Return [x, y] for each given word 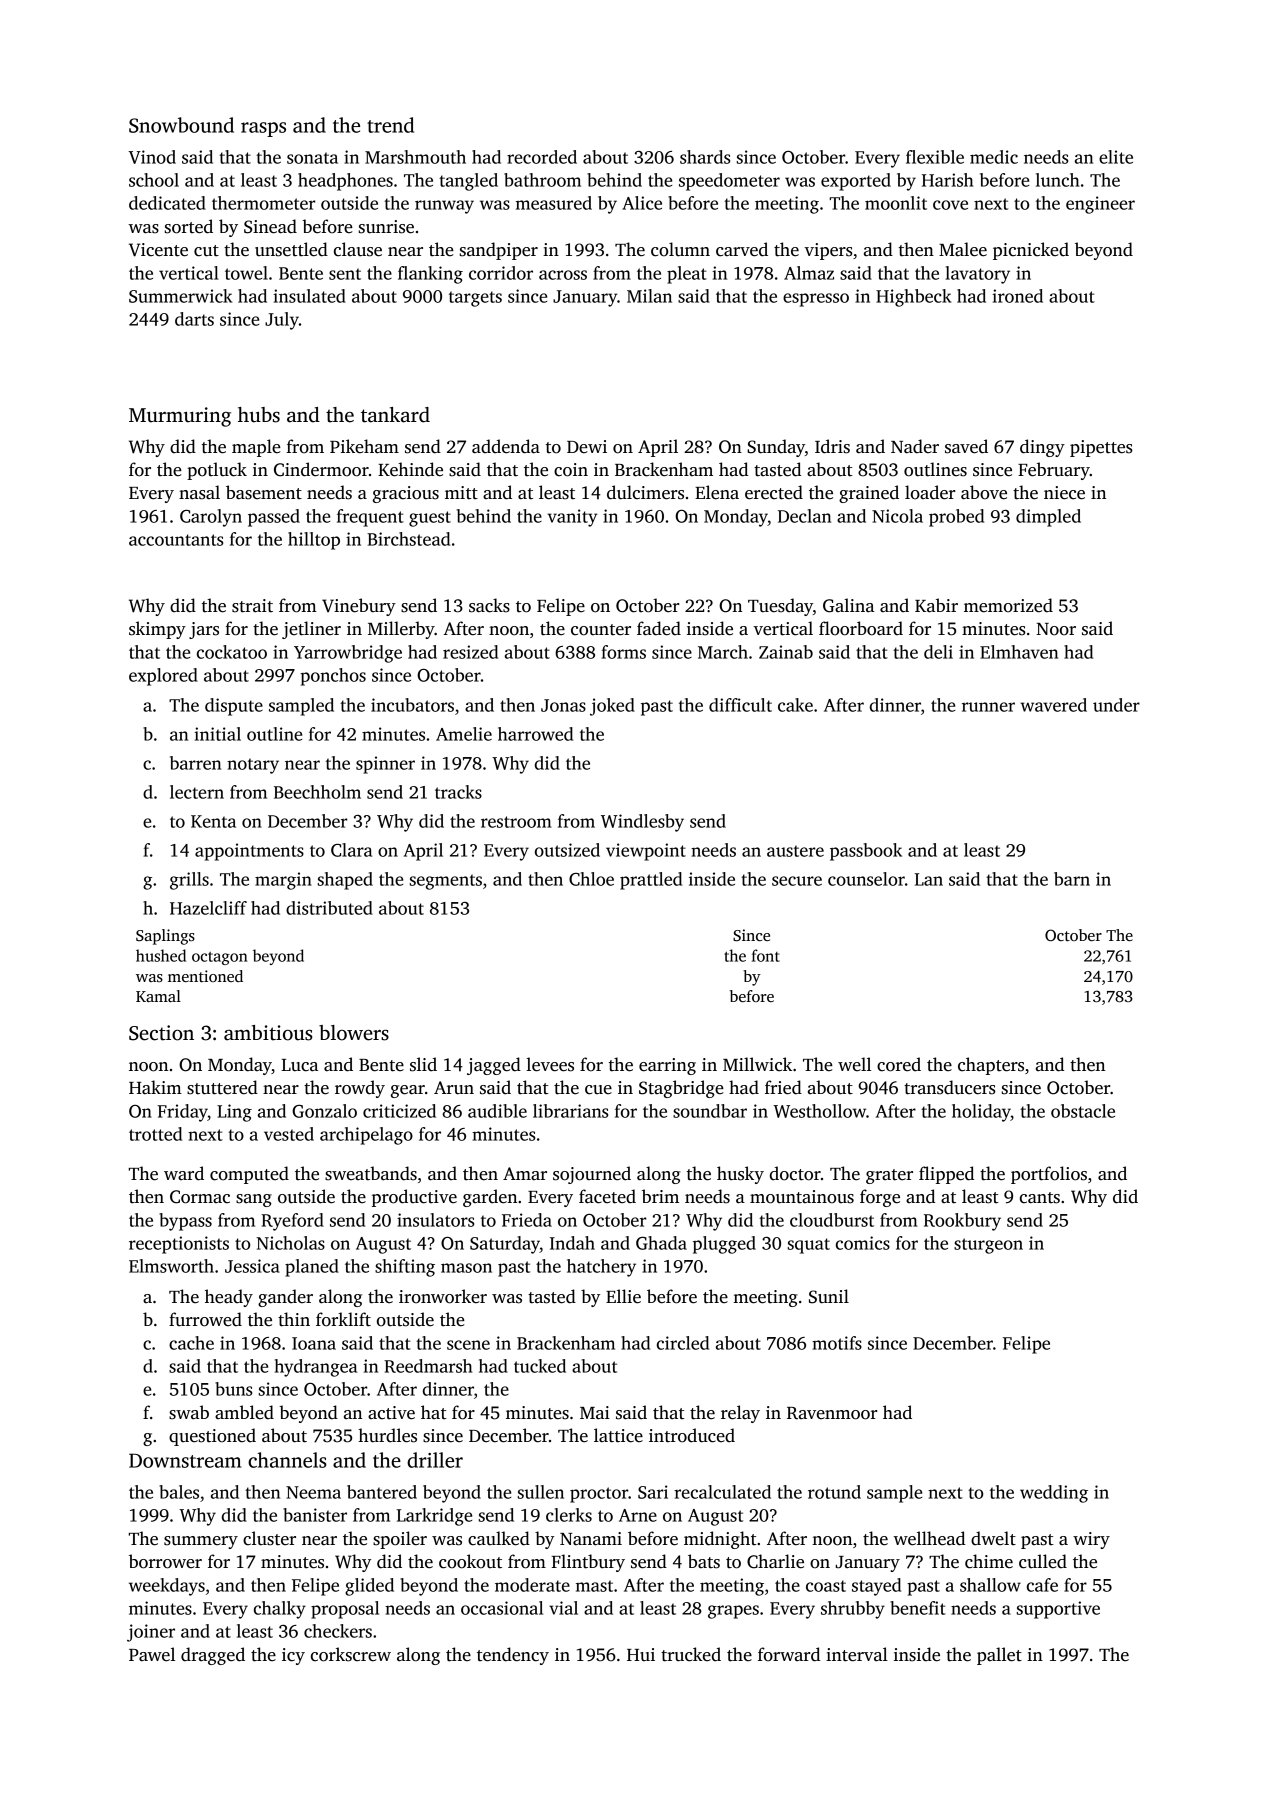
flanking [430, 275]
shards [705, 157]
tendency [513, 1656]
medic [994, 157]
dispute [234, 707]
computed [249, 1175]
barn [1072, 879]
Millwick [757, 1064]
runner [988, 707]
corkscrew [351, 1654]
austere [795, 851]
